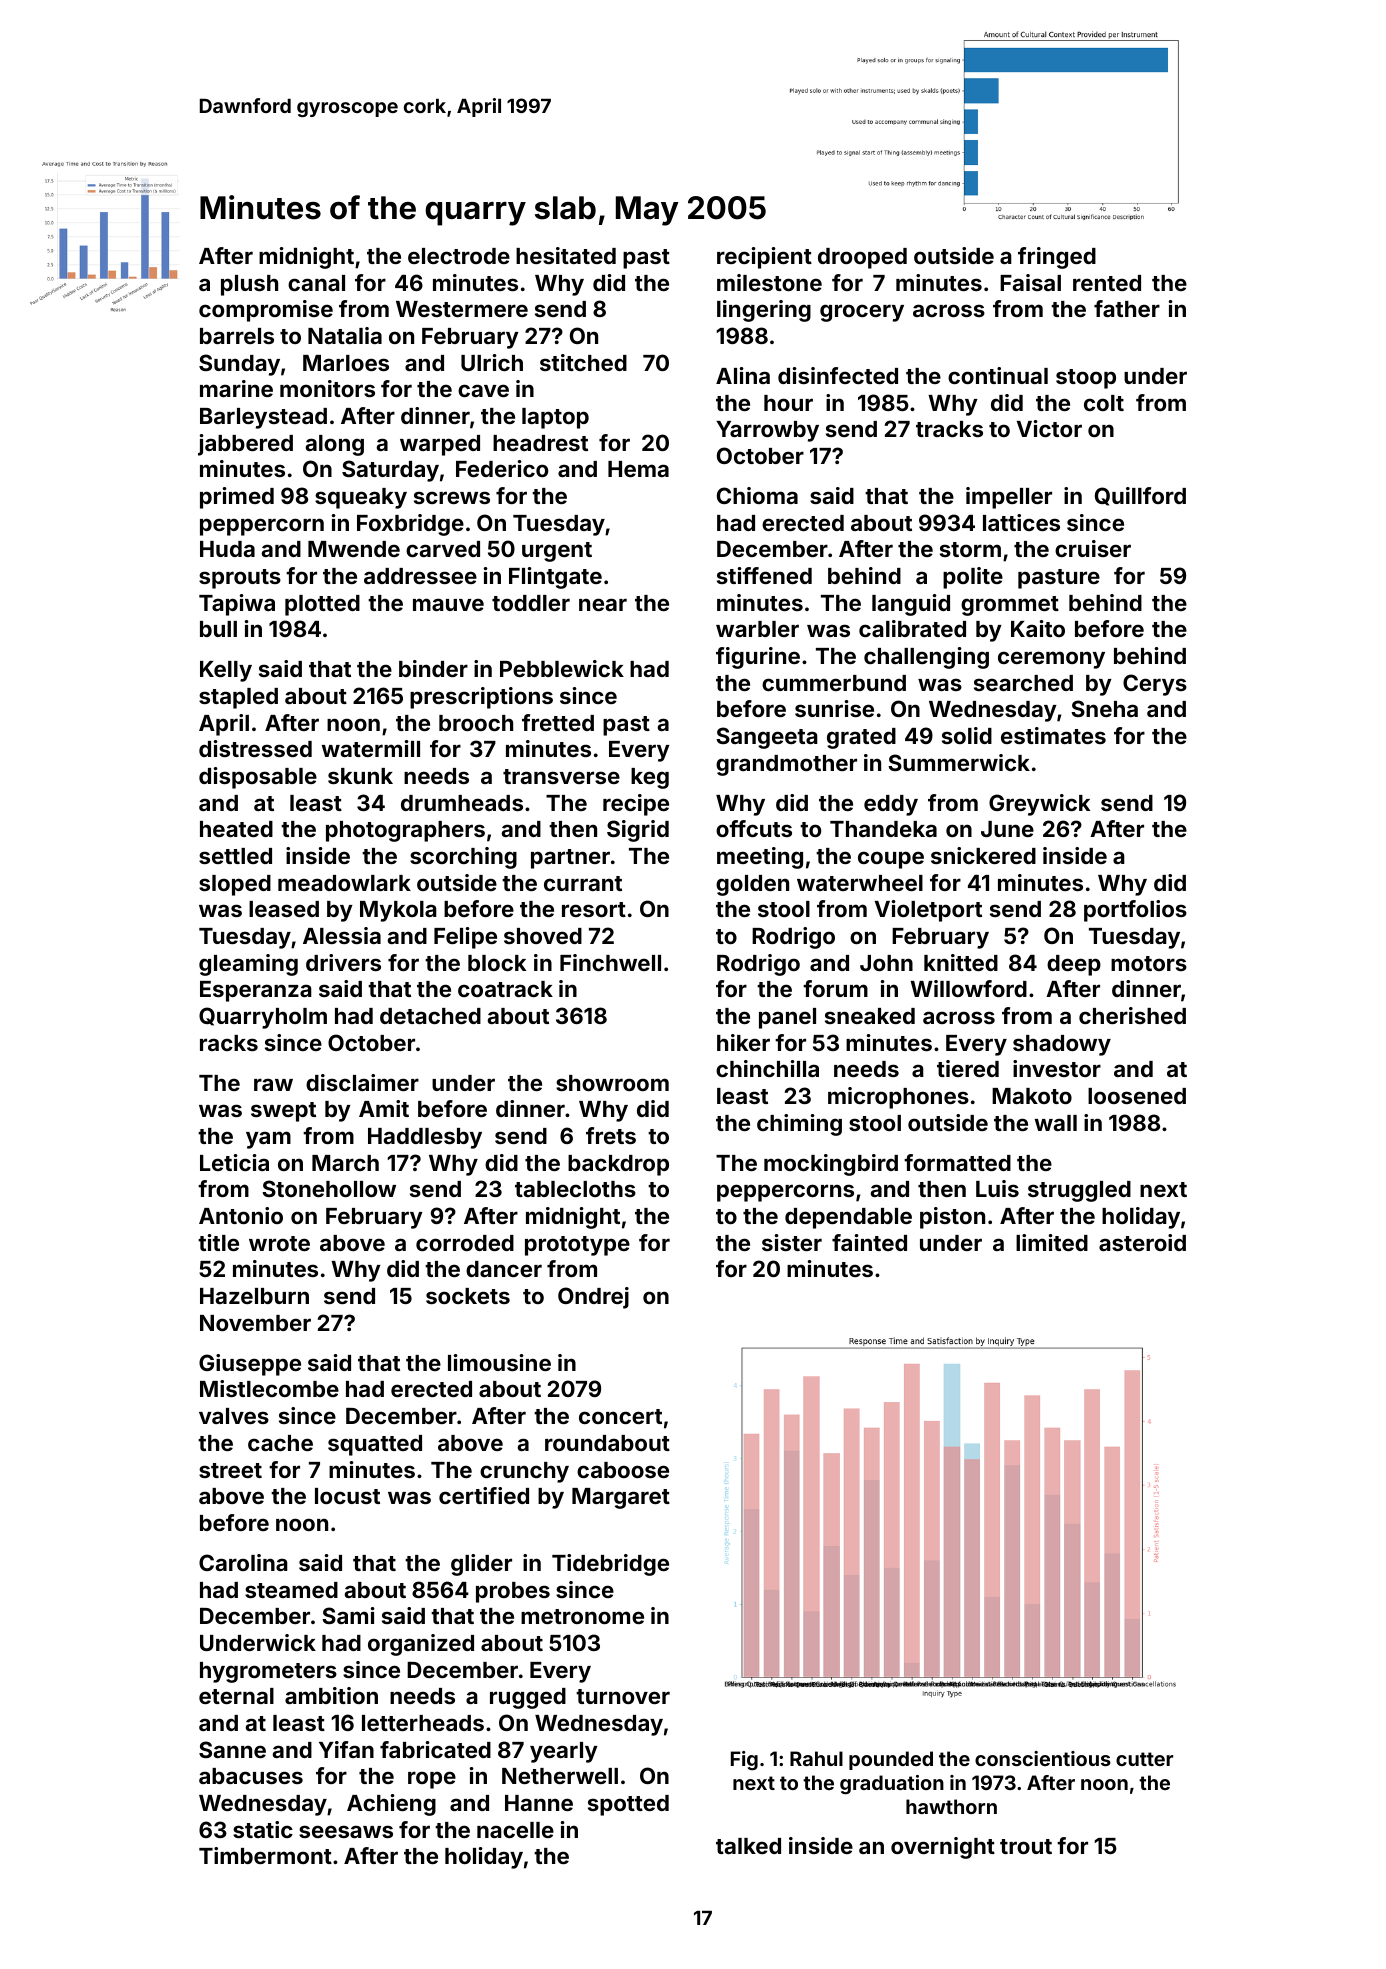 The width and height of the page is (1386, 1969). I want to click on nacelle, so click(515, 1830).
